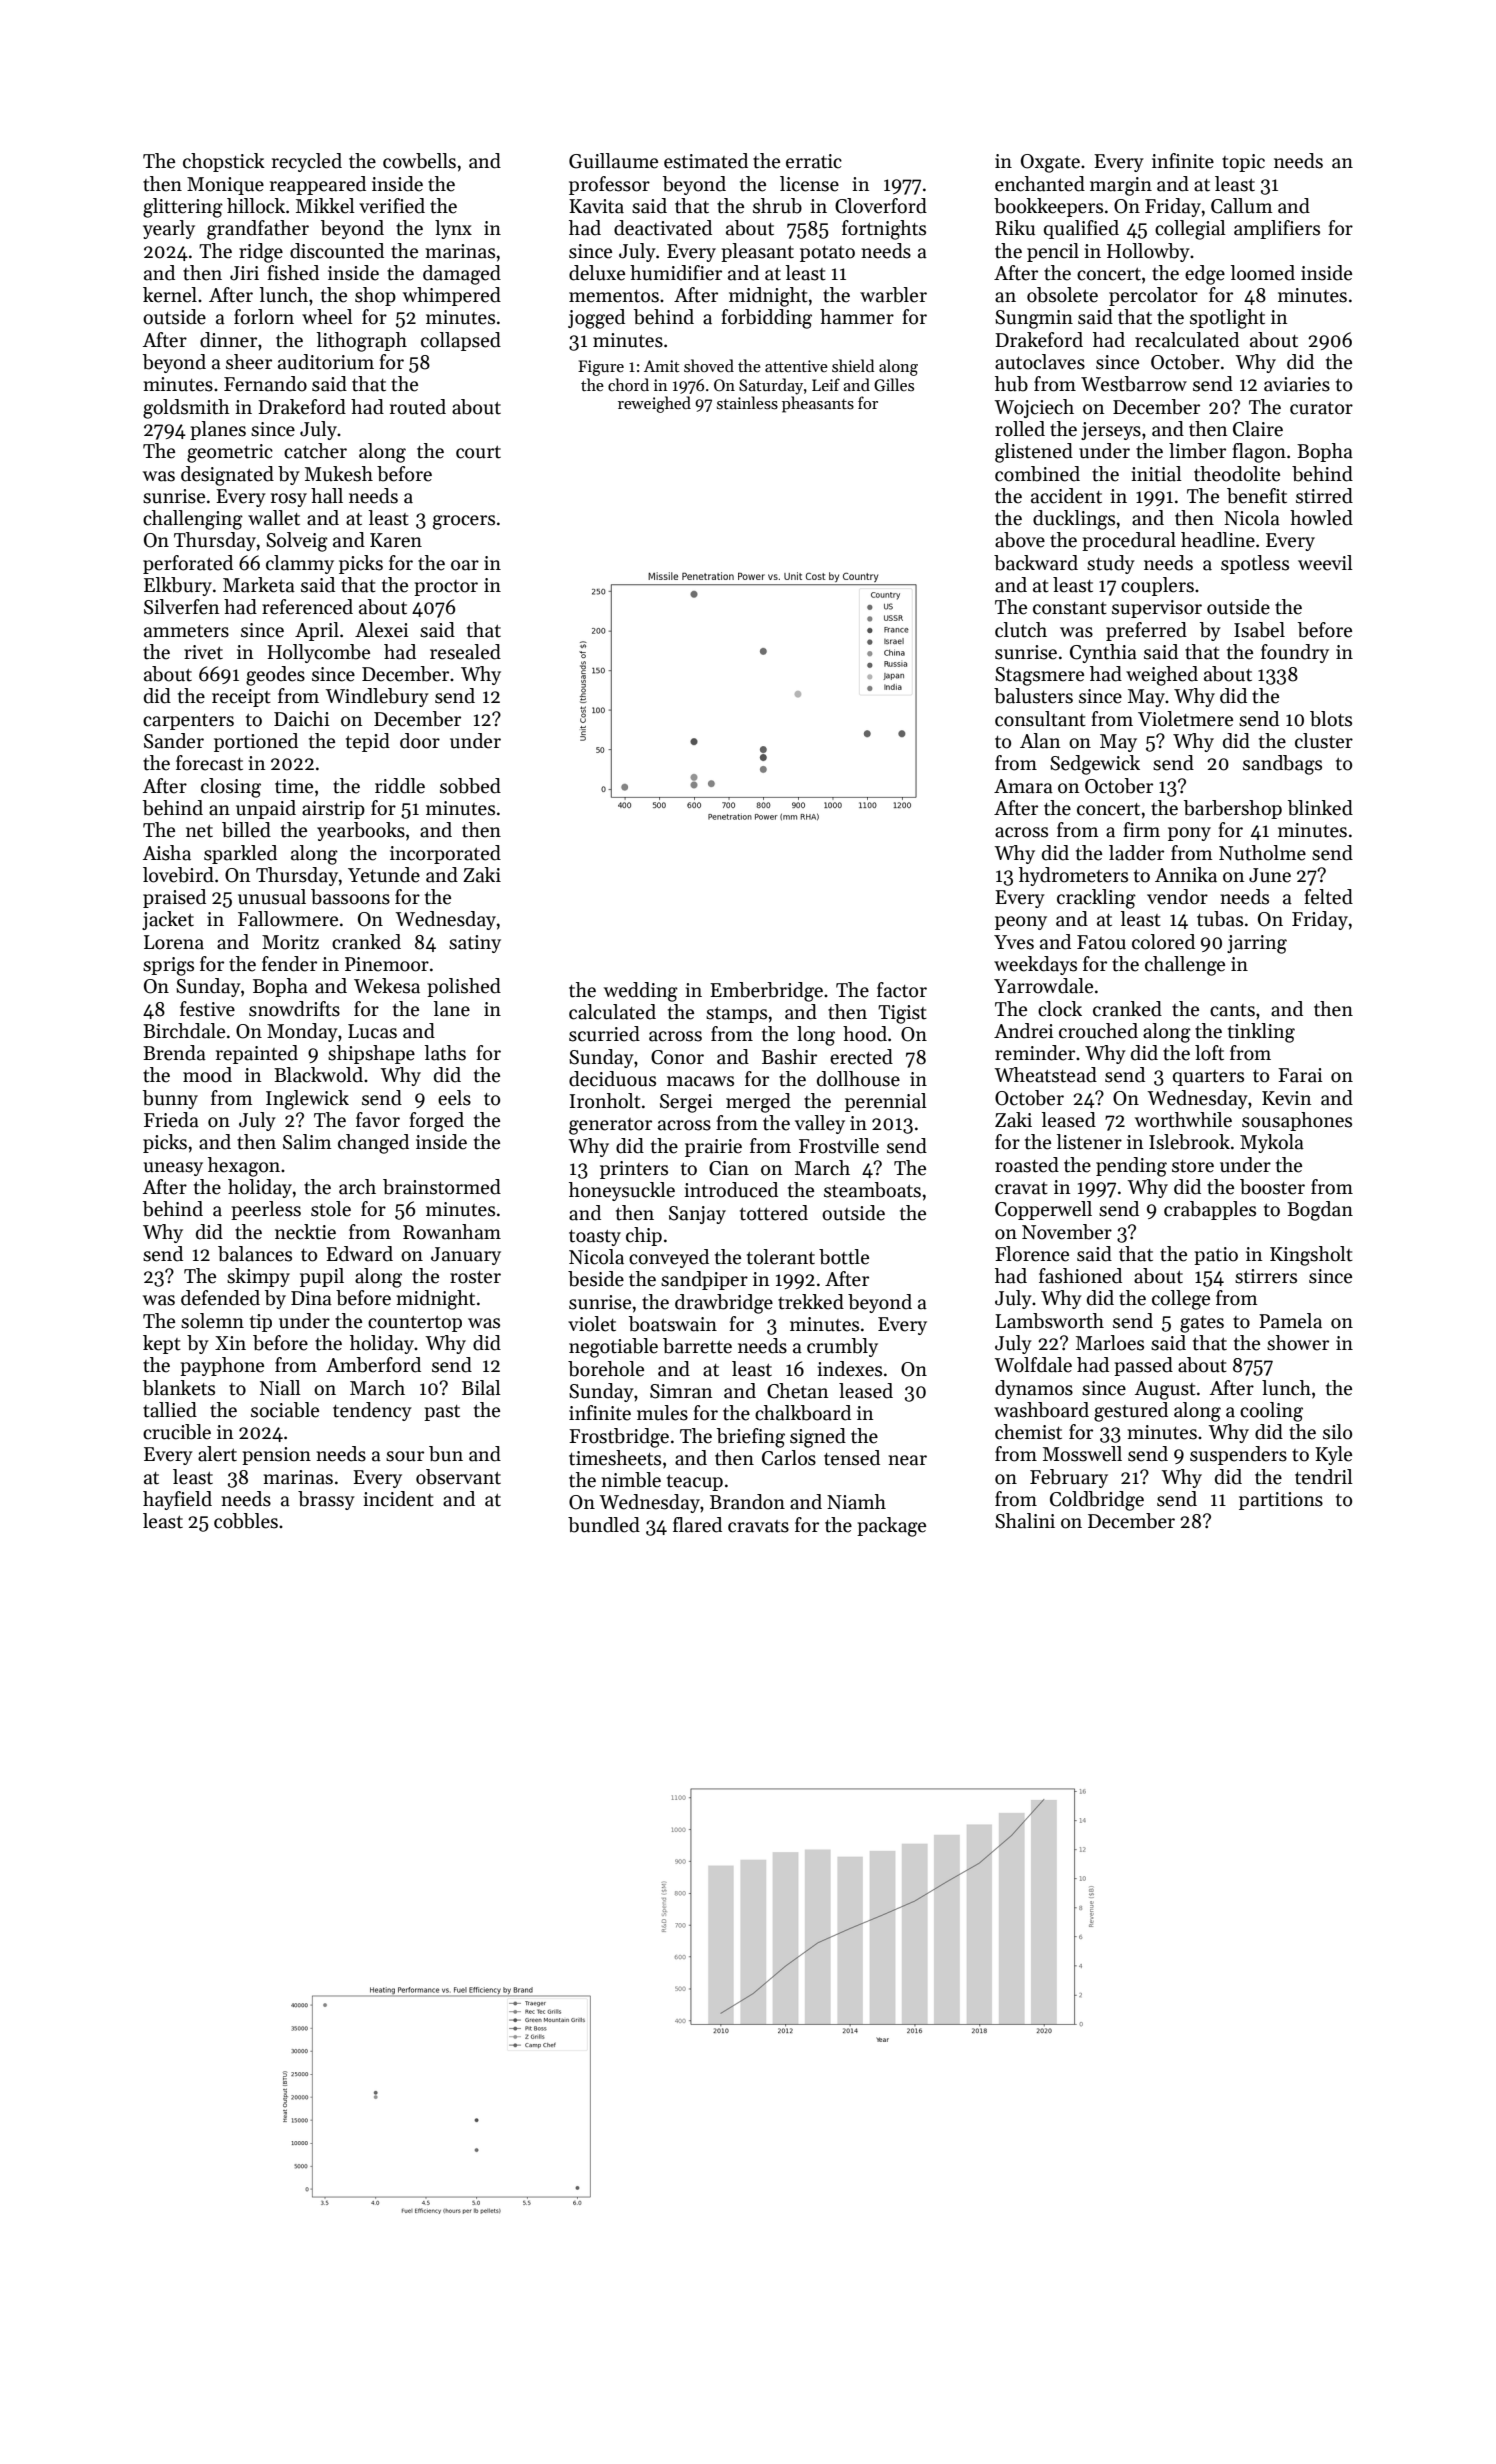  Describe the element at coordinates (246, 1521) in the screenshot. I see `cobbles` at that location.
